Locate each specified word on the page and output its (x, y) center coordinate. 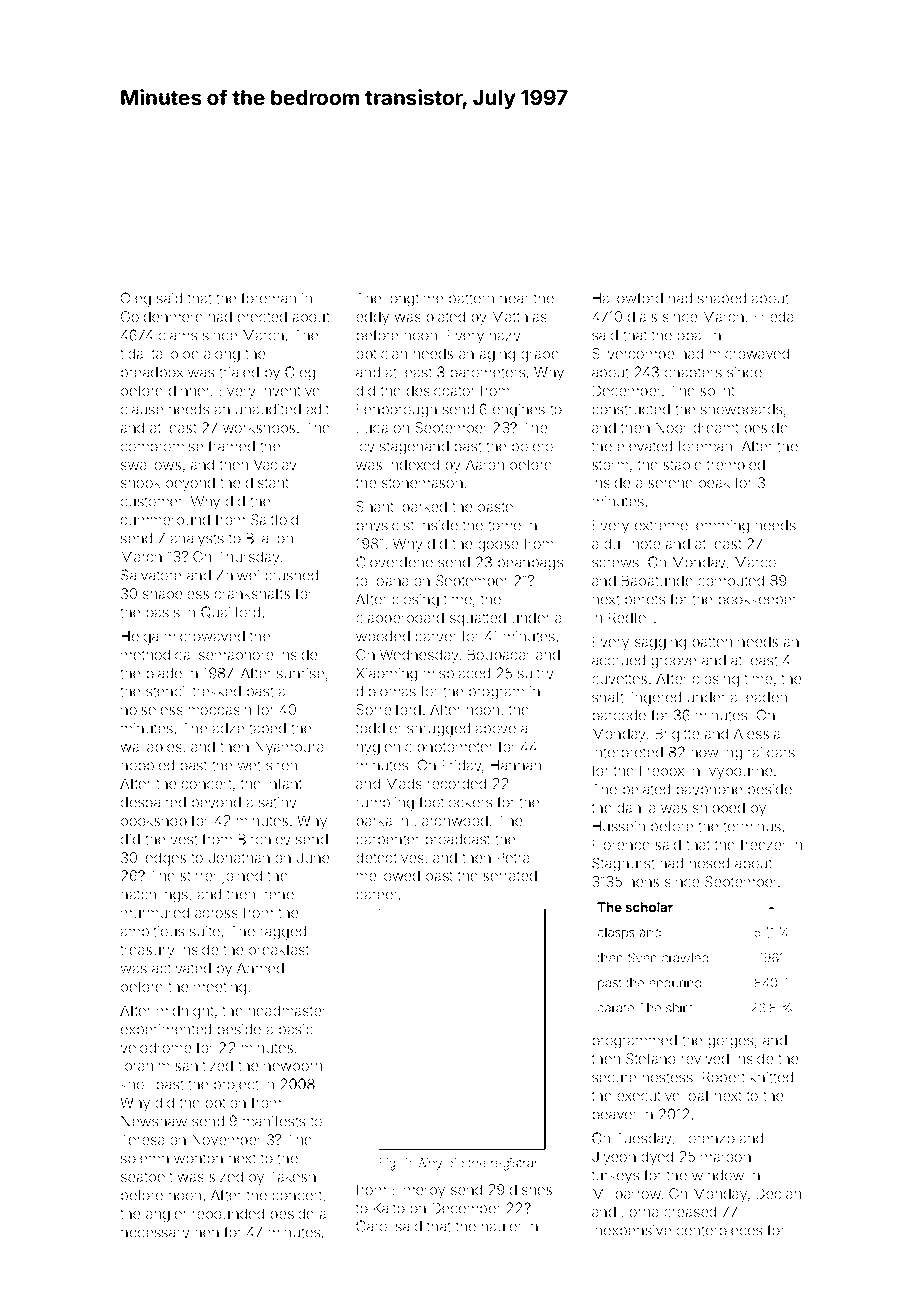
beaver (615, 1114)
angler (166, 1215)
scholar (649, 907)
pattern (471, 300)
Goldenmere (162, 316)
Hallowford (628, 298)
